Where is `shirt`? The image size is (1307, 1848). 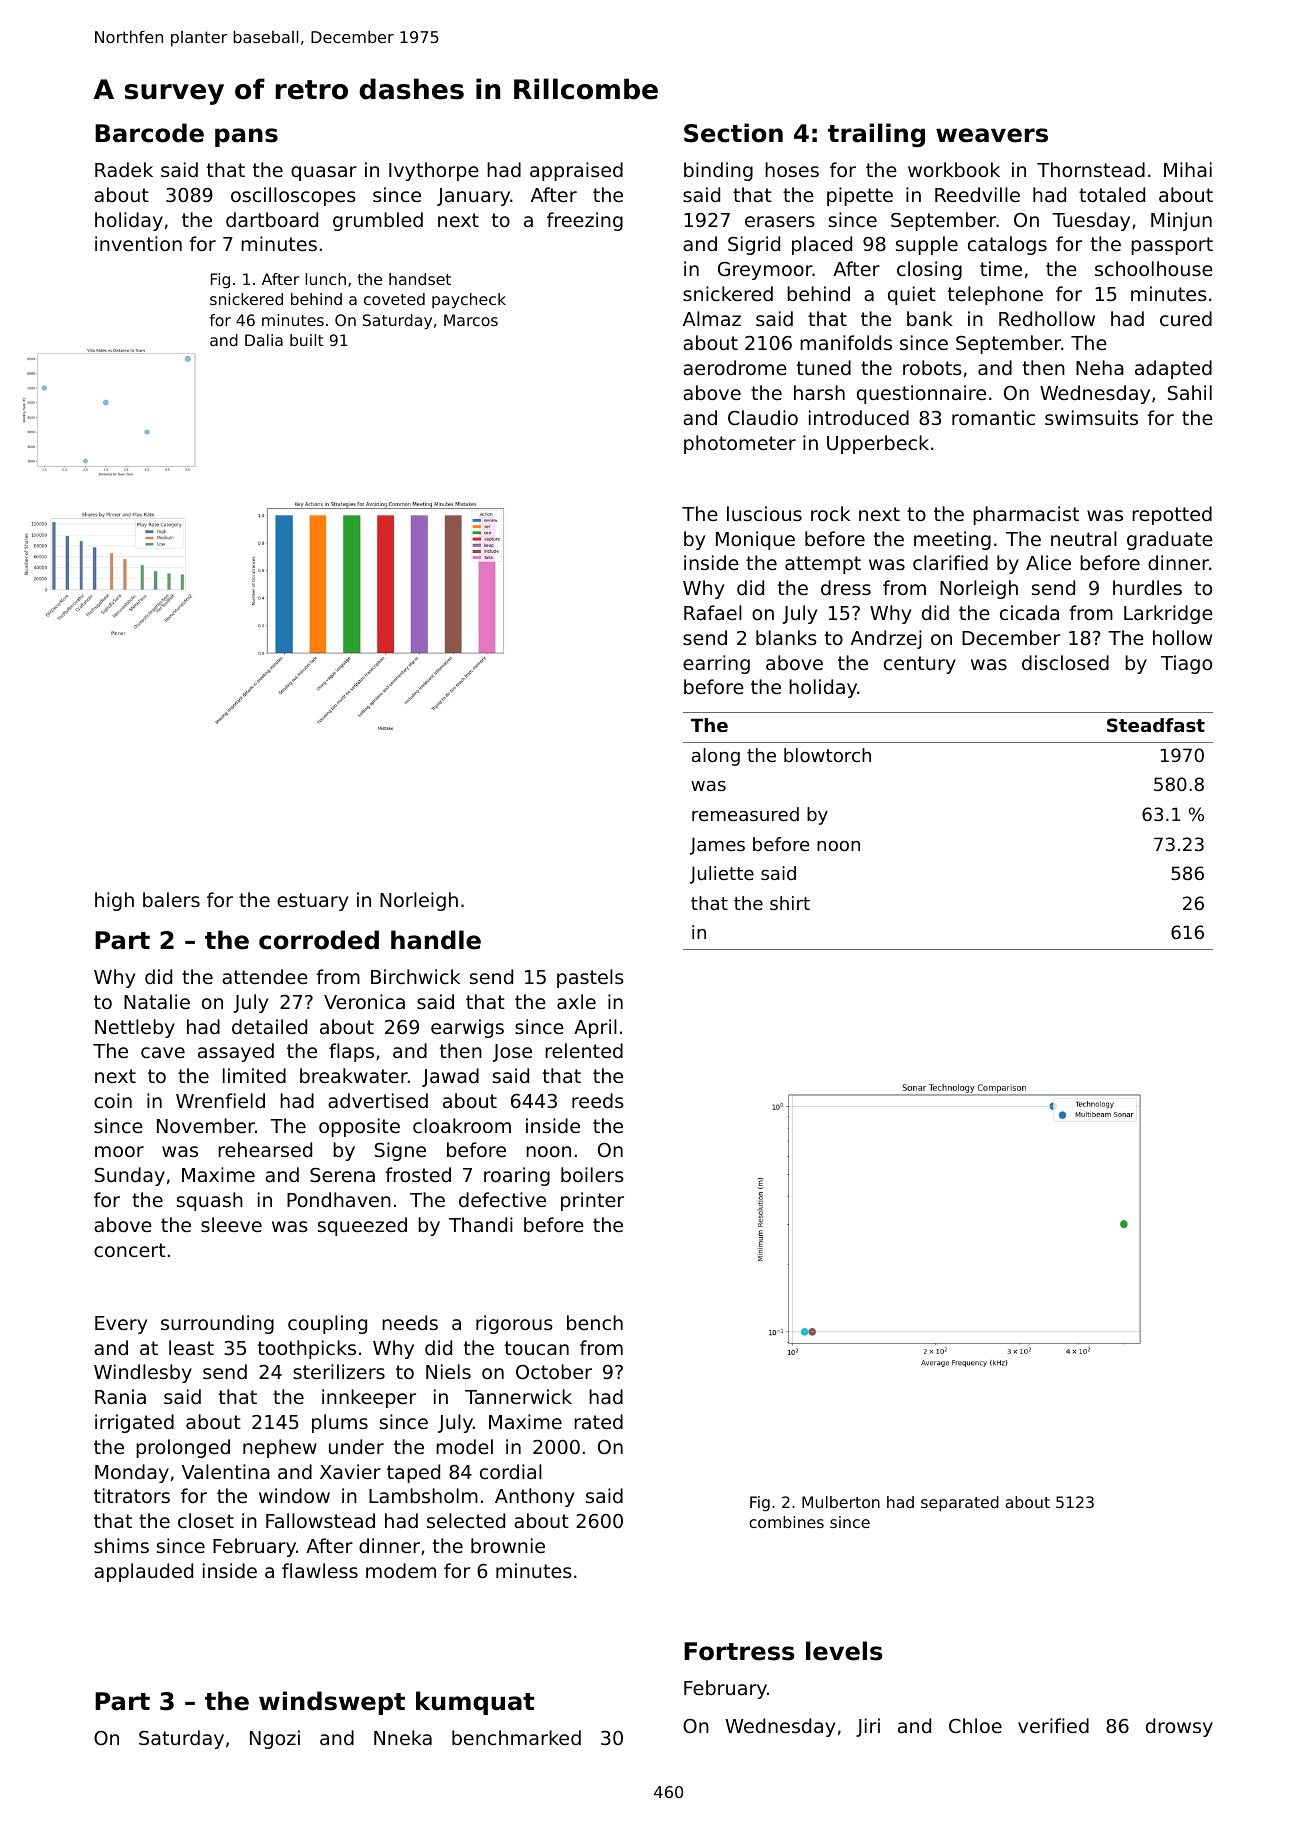 shirt is located at coordinates (790, 903).
